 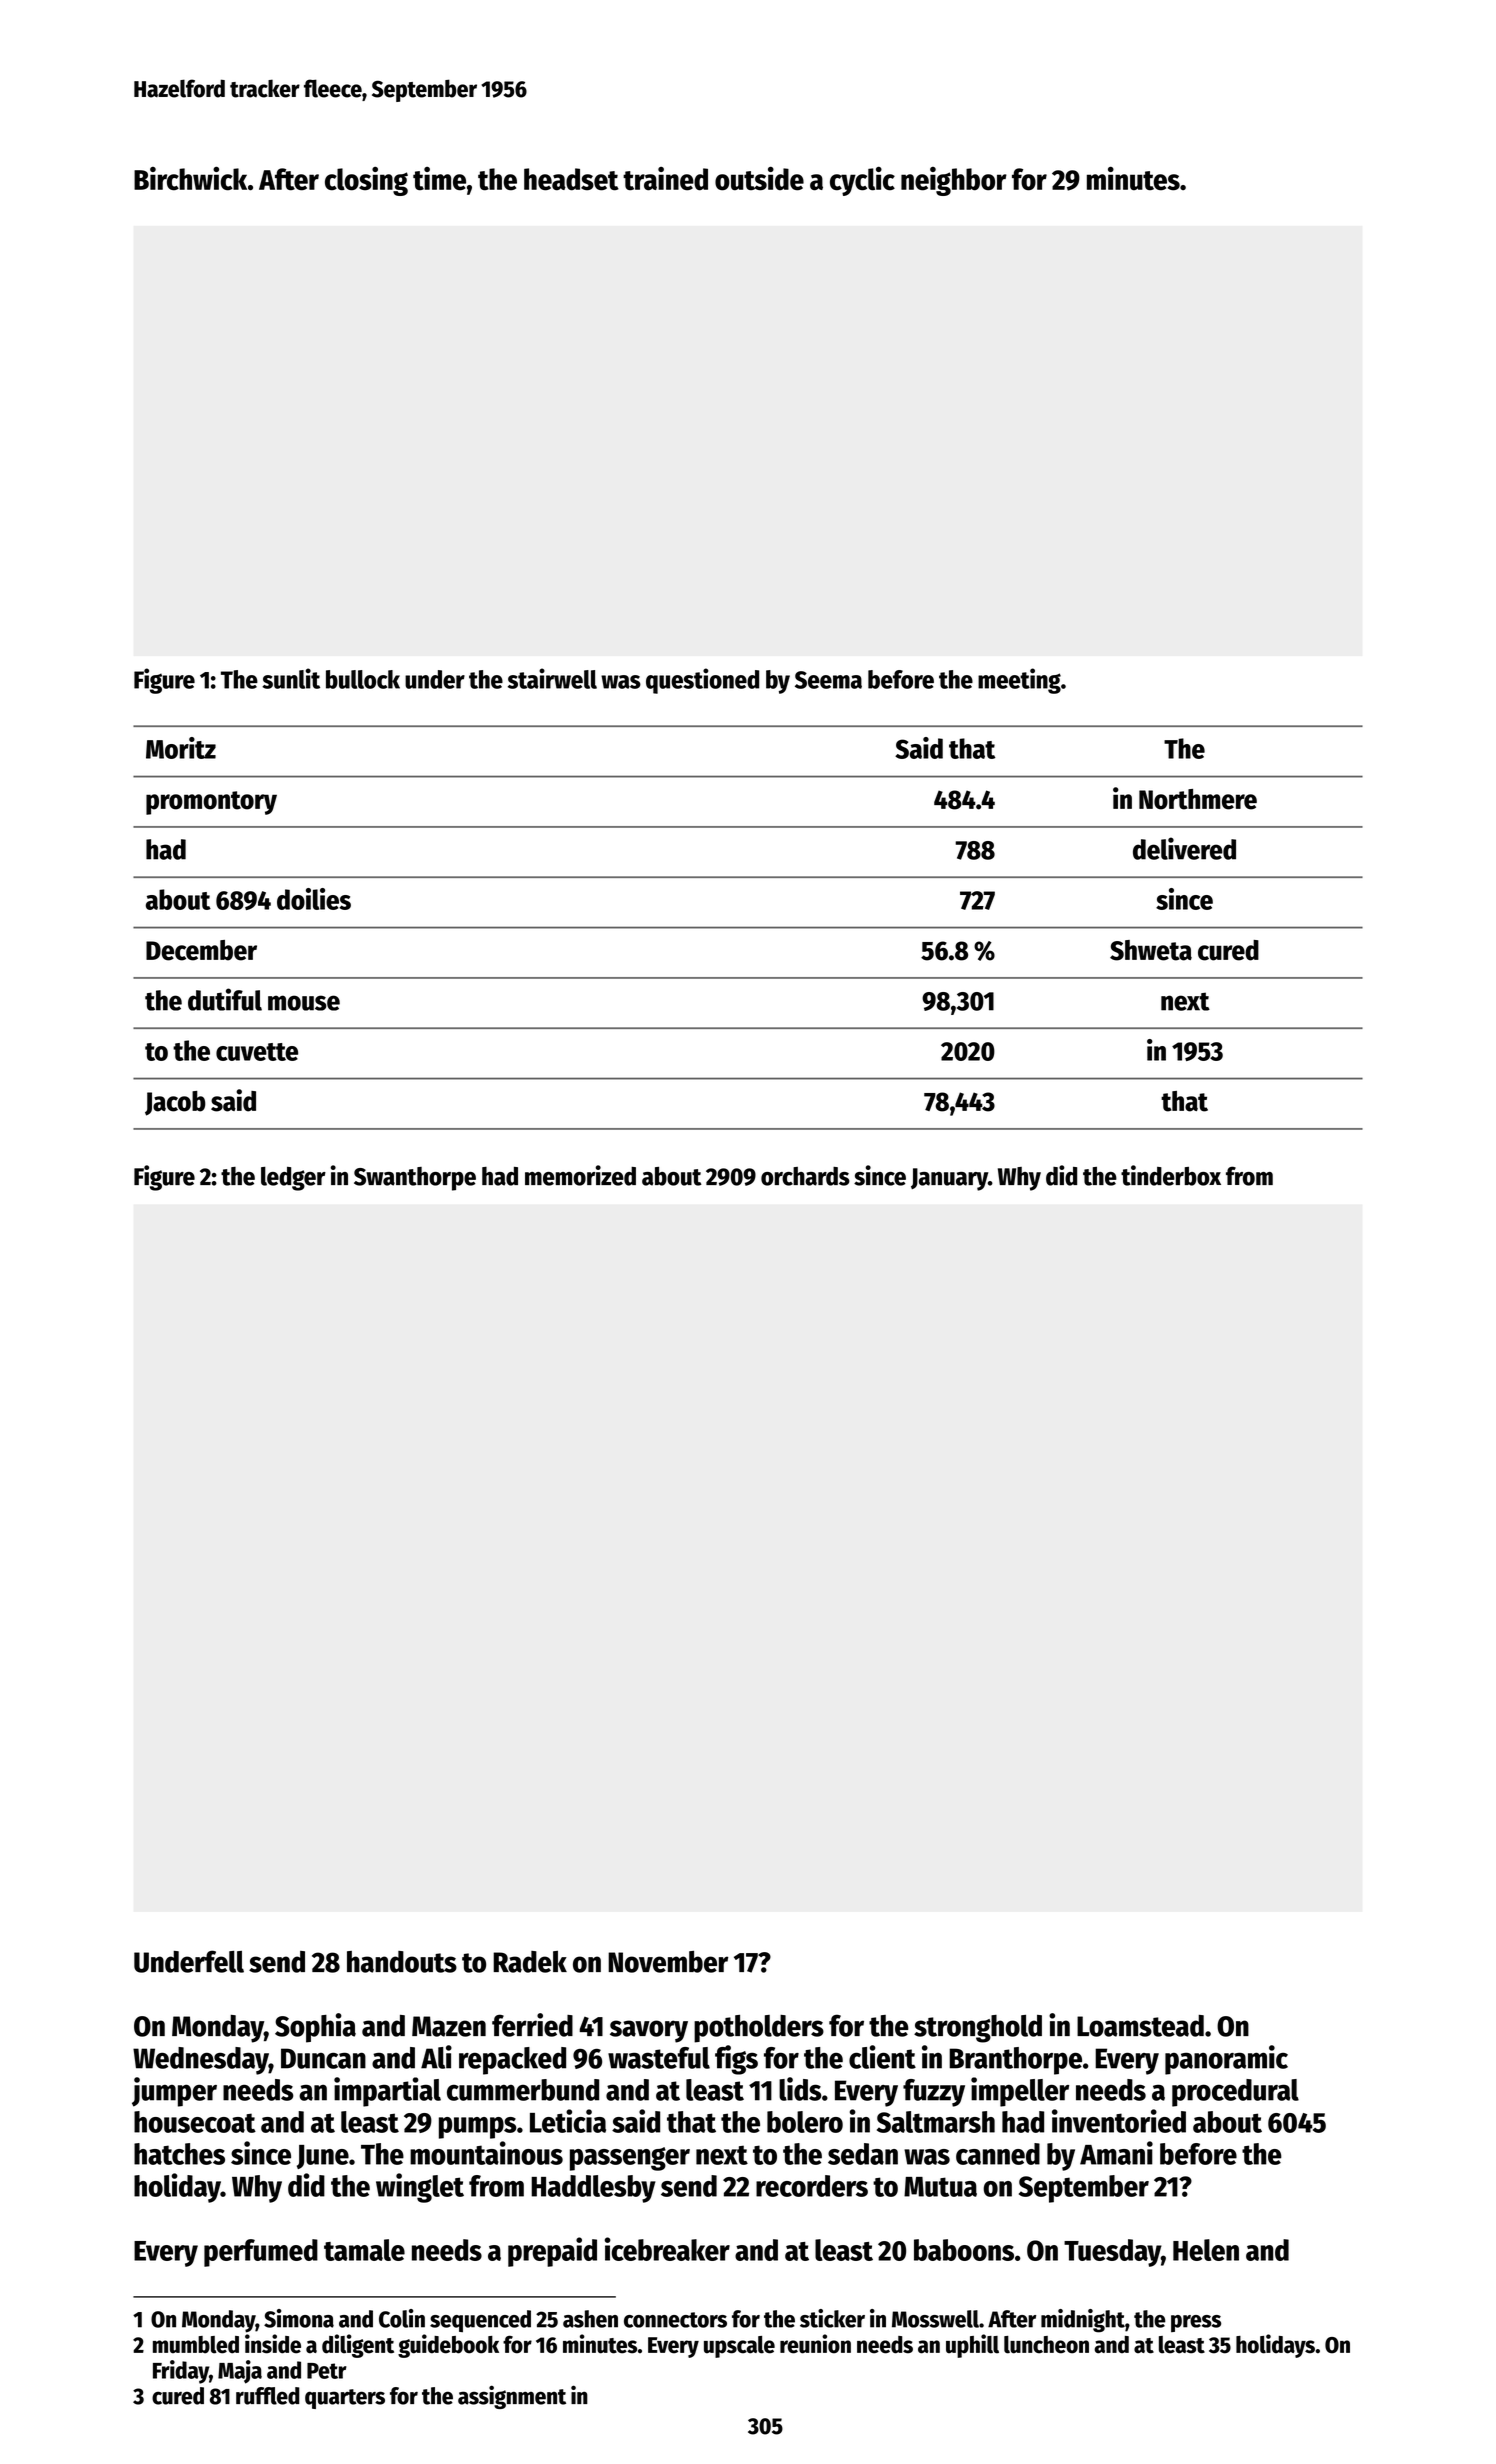 I want to click on handouts, so click(x=402, y=1962).
